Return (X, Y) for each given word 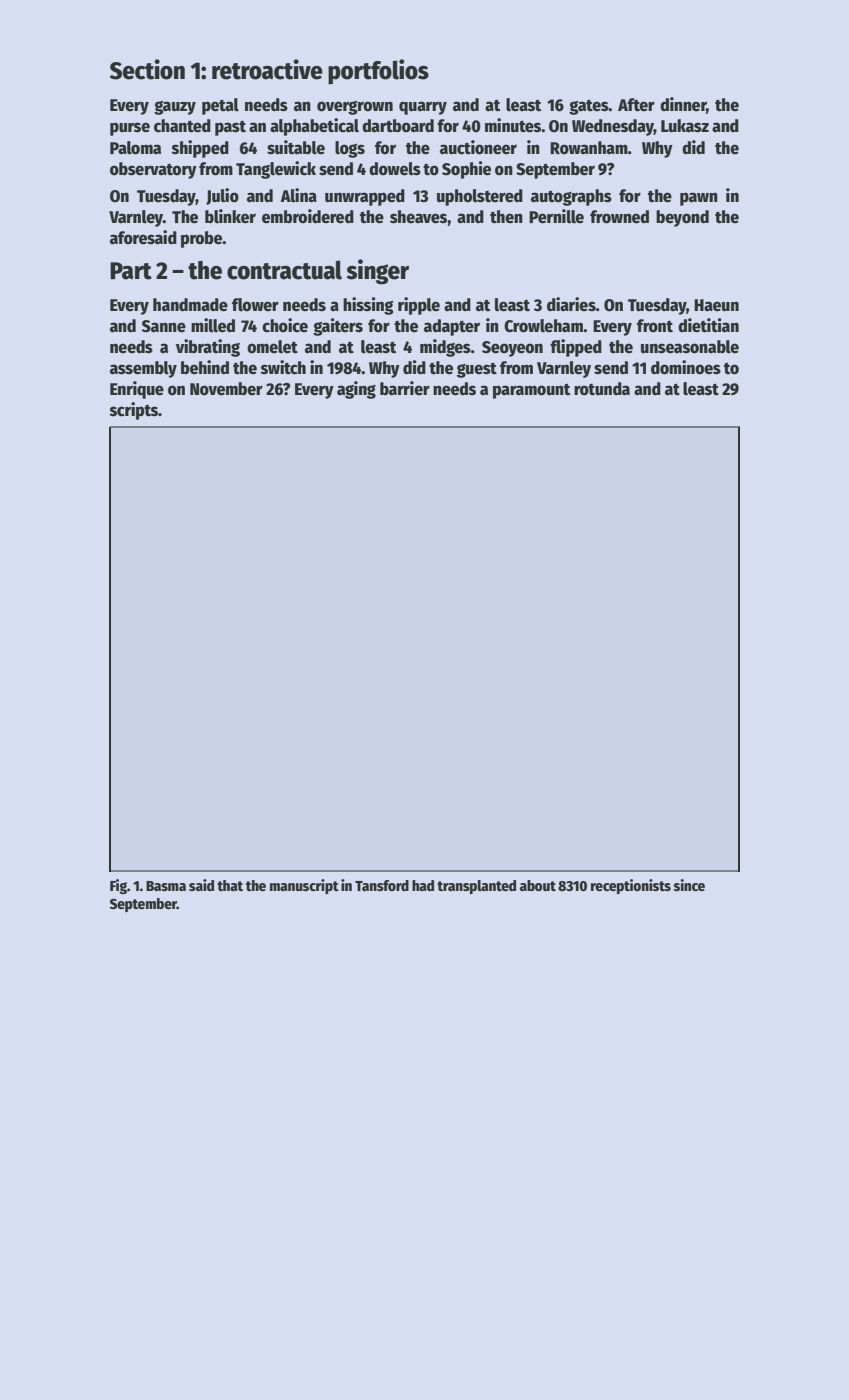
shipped (200, 149)
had (423, 885)
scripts (134, 411)
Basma (166, 886)
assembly (143, 369)
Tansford (382, 885)
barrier (405, 388)
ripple (419, 306)
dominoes (686, 367)
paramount (531, 391)
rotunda (602, 389)
